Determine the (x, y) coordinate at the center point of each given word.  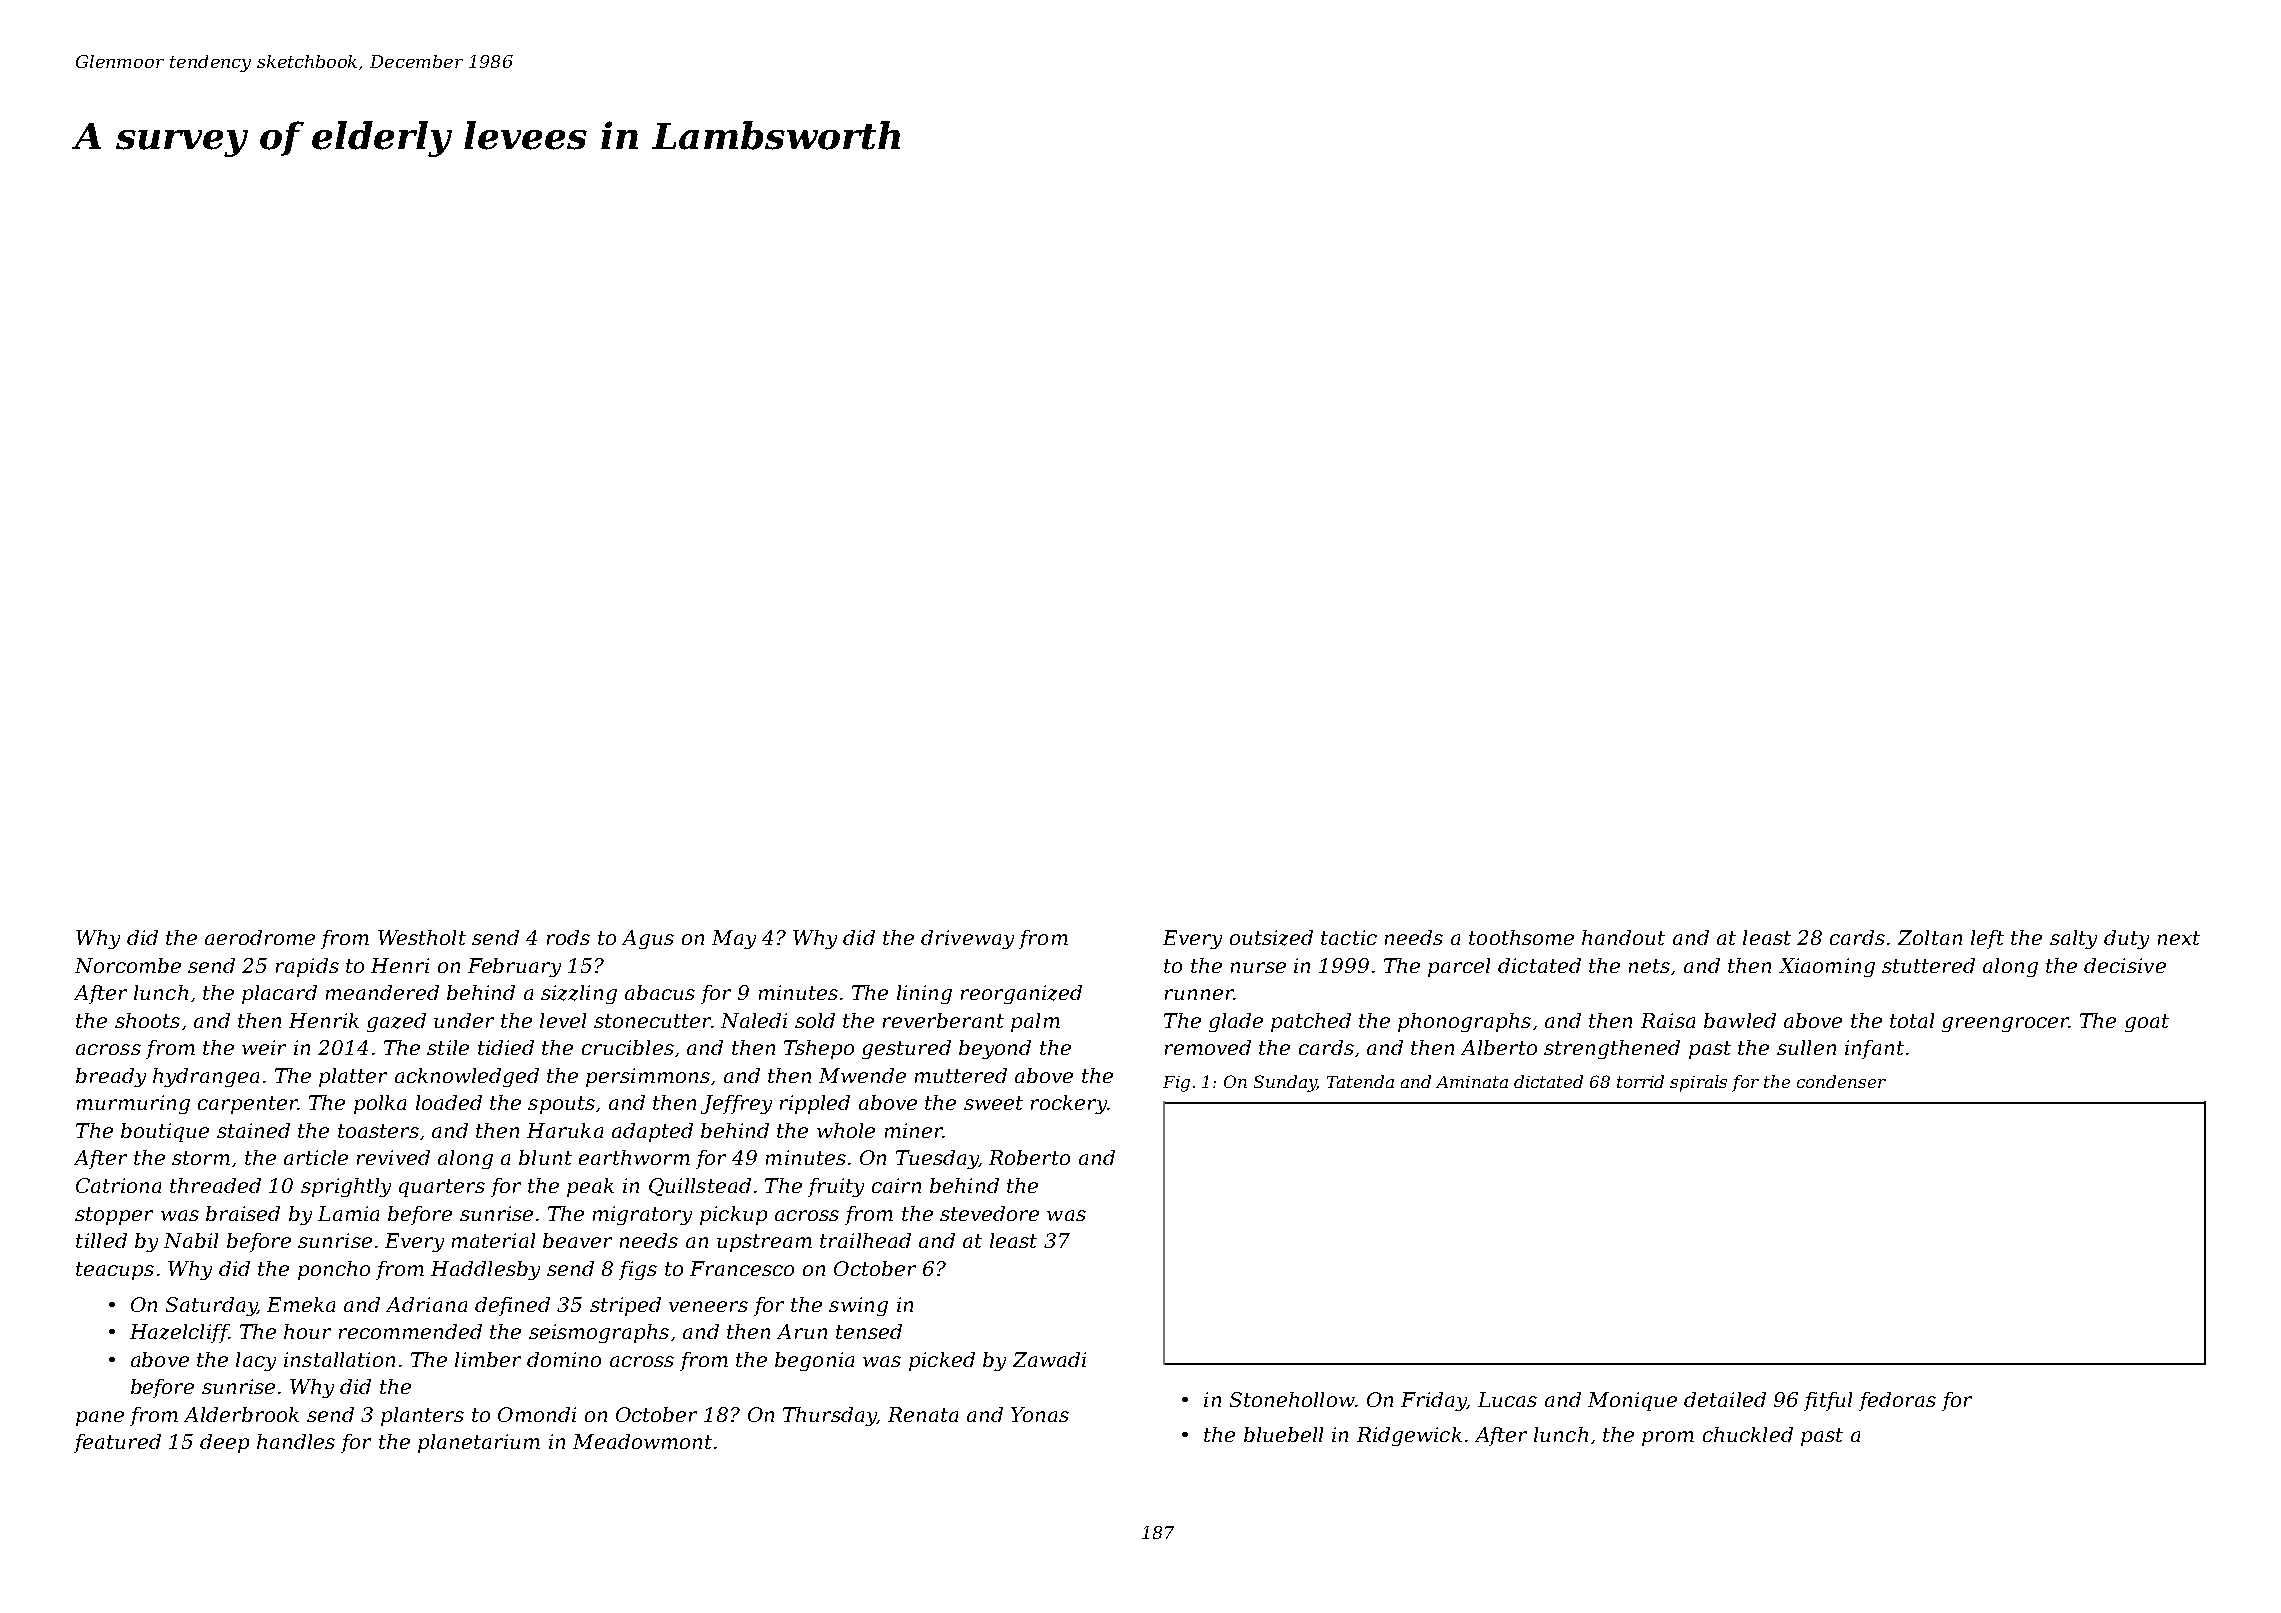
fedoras (1897, 1401)
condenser (1841, 1081)
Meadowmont (642, 1441)
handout (1623, 937)
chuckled (1748, 1434)
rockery (1069, 1104)
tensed (869, 1331)
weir (264, 1047)
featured (117, 1443)
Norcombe (128, 965)
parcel (1459, 967)
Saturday (211, 1306)
